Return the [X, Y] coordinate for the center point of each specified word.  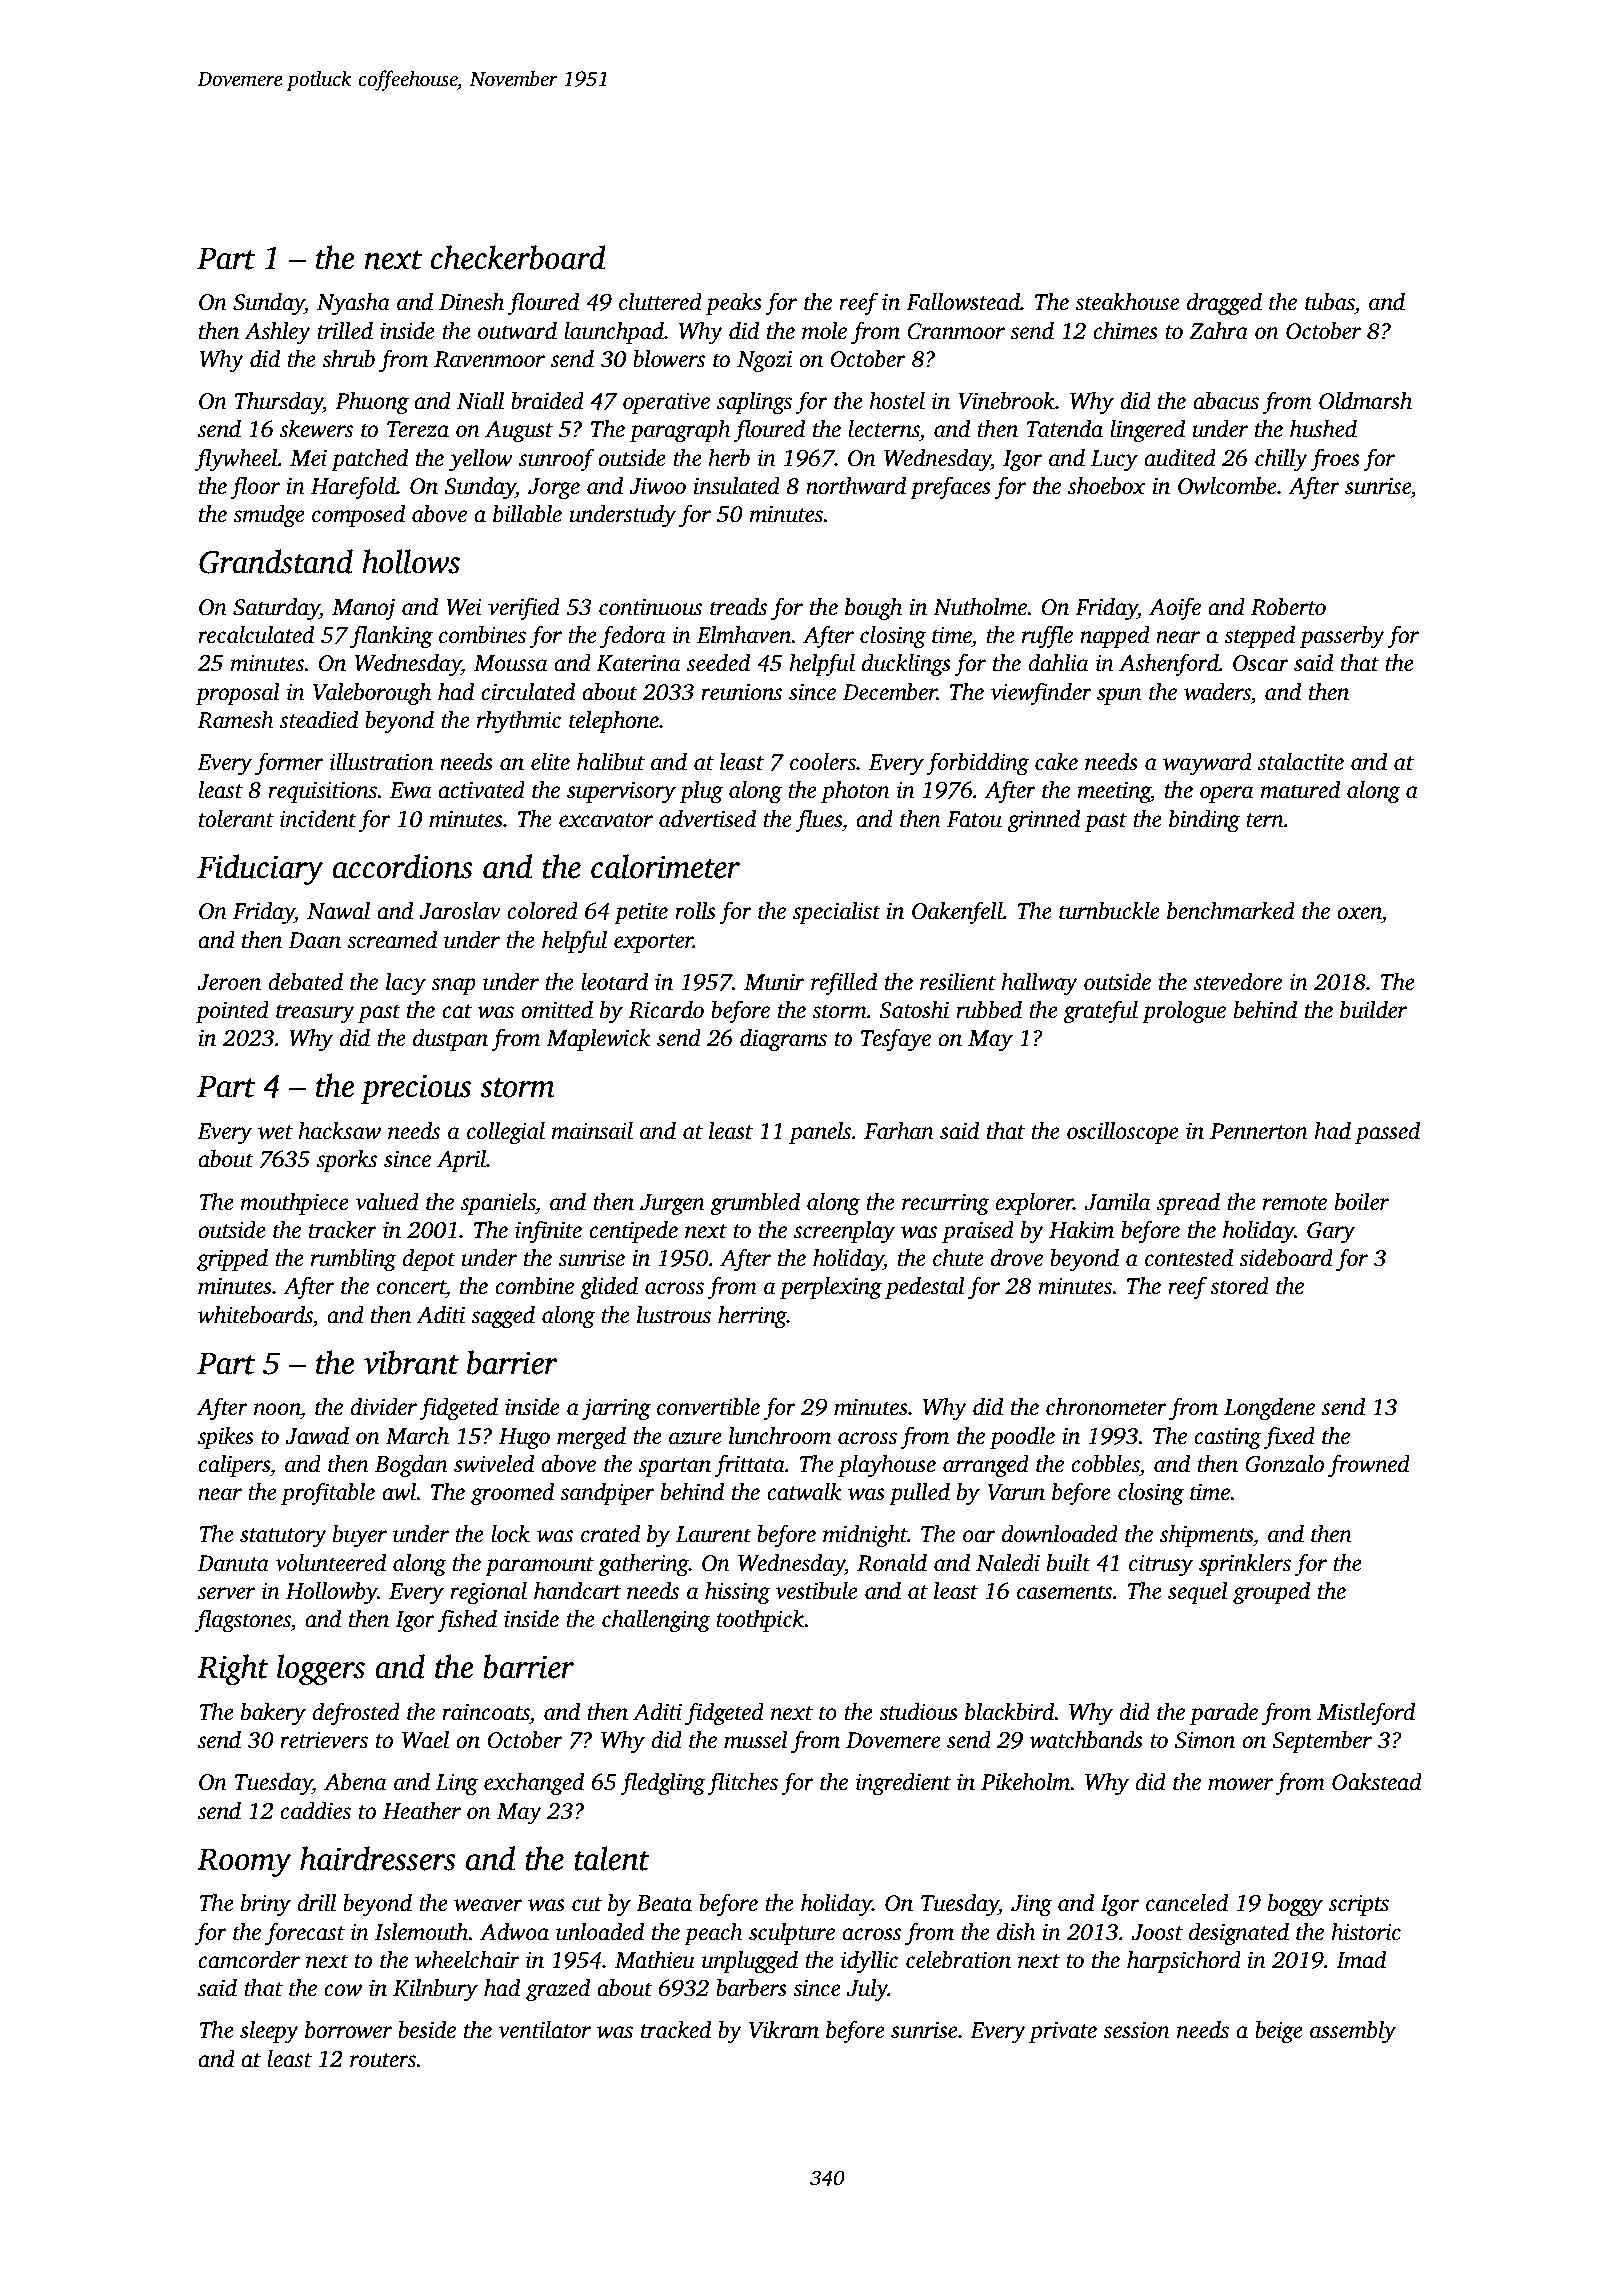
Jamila [1117, 1202]
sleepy [269, 2032]
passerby [1342, 637]
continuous [650, 607]
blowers [669, 359]
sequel [1198, 1593]
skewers [316, 429]
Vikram [784, 2030]
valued [387, 1202]
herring [752, 1317]
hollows [411, 561]
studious [918, 1712]
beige [1279, 2032]
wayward [1207, 764]
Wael [425, 1740]
